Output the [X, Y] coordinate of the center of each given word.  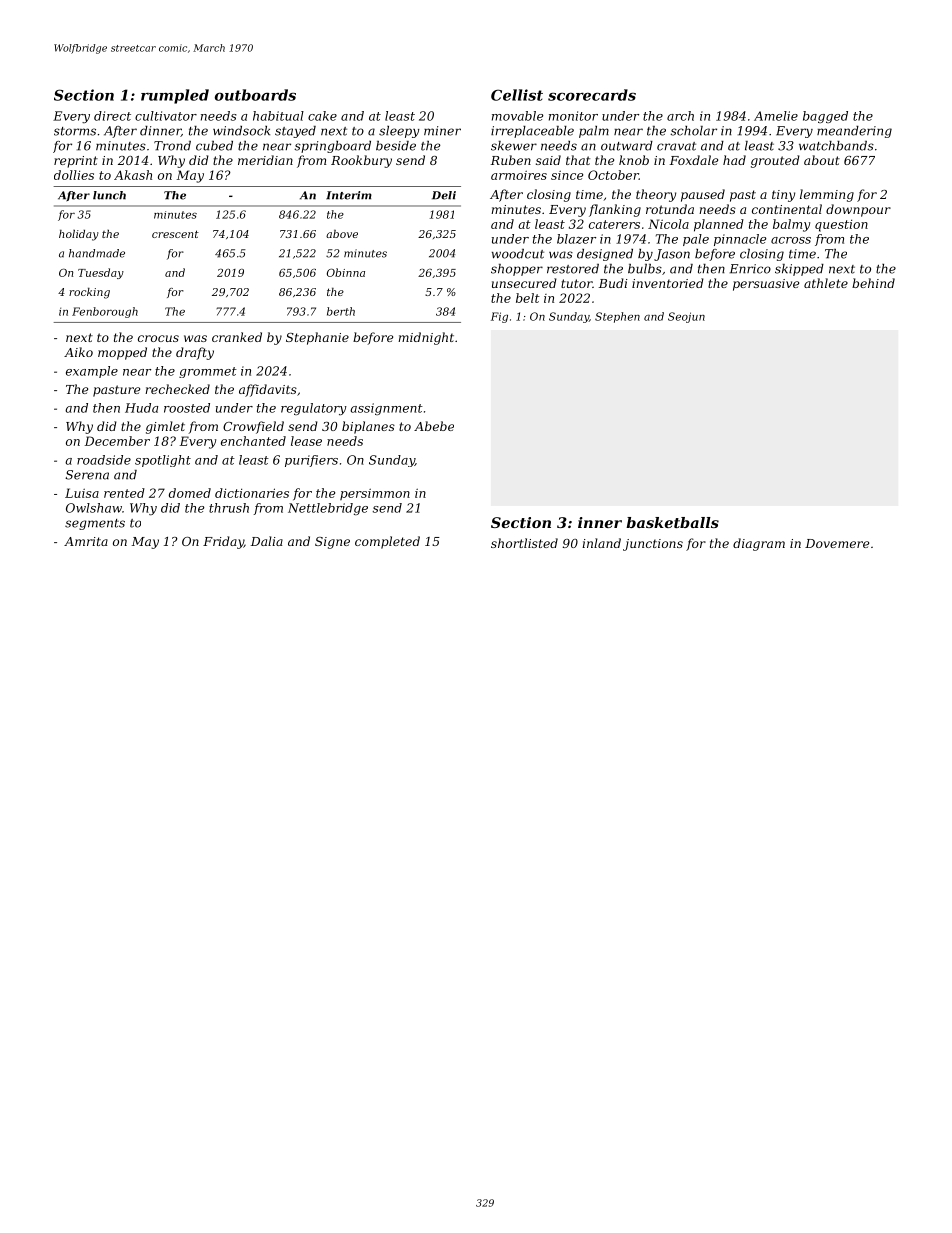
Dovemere [837, 543]
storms [75, 131]
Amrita [86, 541]
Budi [613, 283]
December [117, 441]
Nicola [668, 224]
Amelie [776, 116]
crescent [175, 234]
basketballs [672, 522]
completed [387, 542]
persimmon [375, 494]
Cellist [517, 95]
